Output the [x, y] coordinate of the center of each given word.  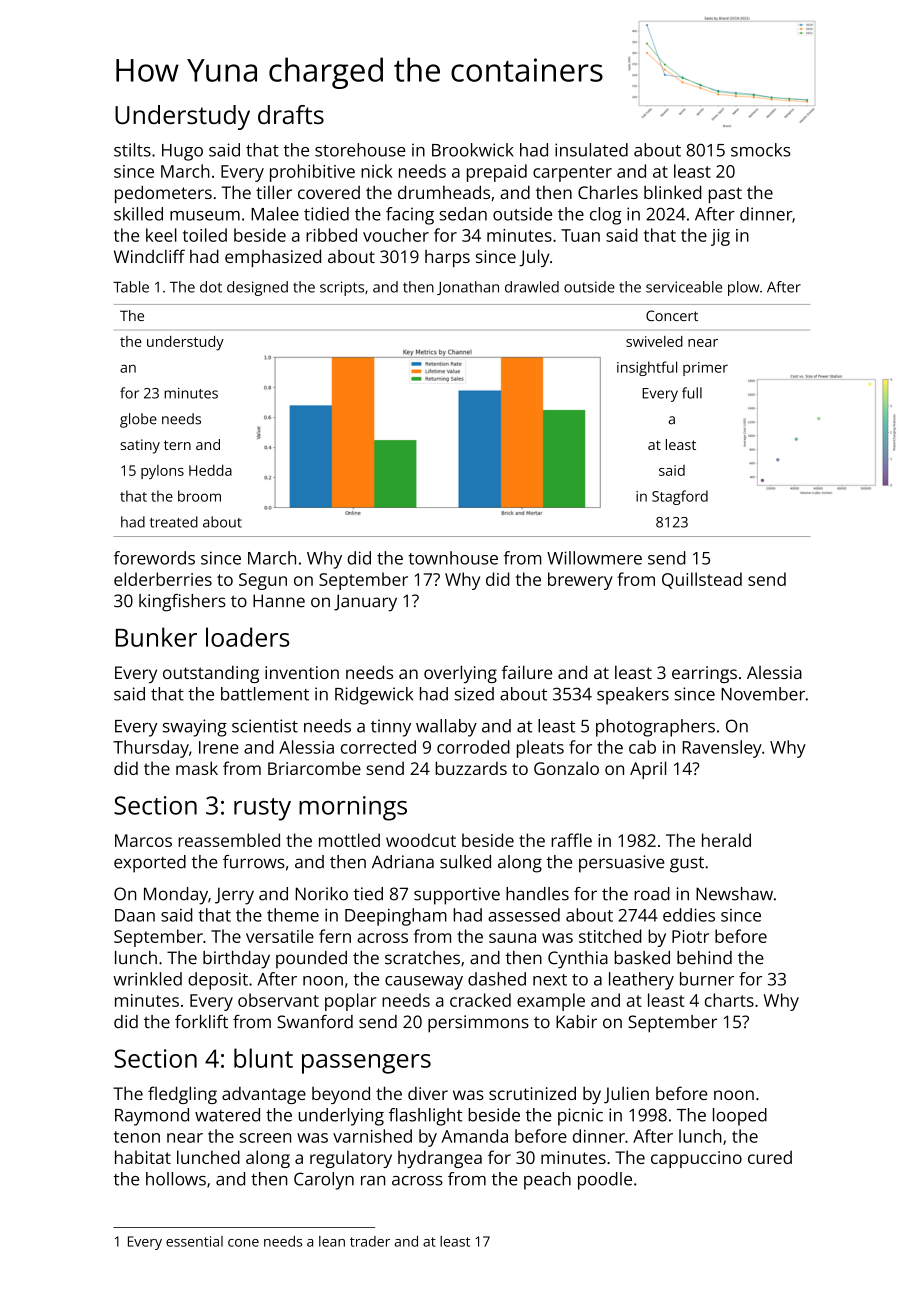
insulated [591, 150]
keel [161, 235]
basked [642, 958]
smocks [760, 150]
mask [197, 768]
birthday [236, 960]
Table [131, 287]
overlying [460, 674]
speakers [633, 696]
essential [194, 1241]
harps [447, 258]
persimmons [478, 1024]
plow [744, 288]
